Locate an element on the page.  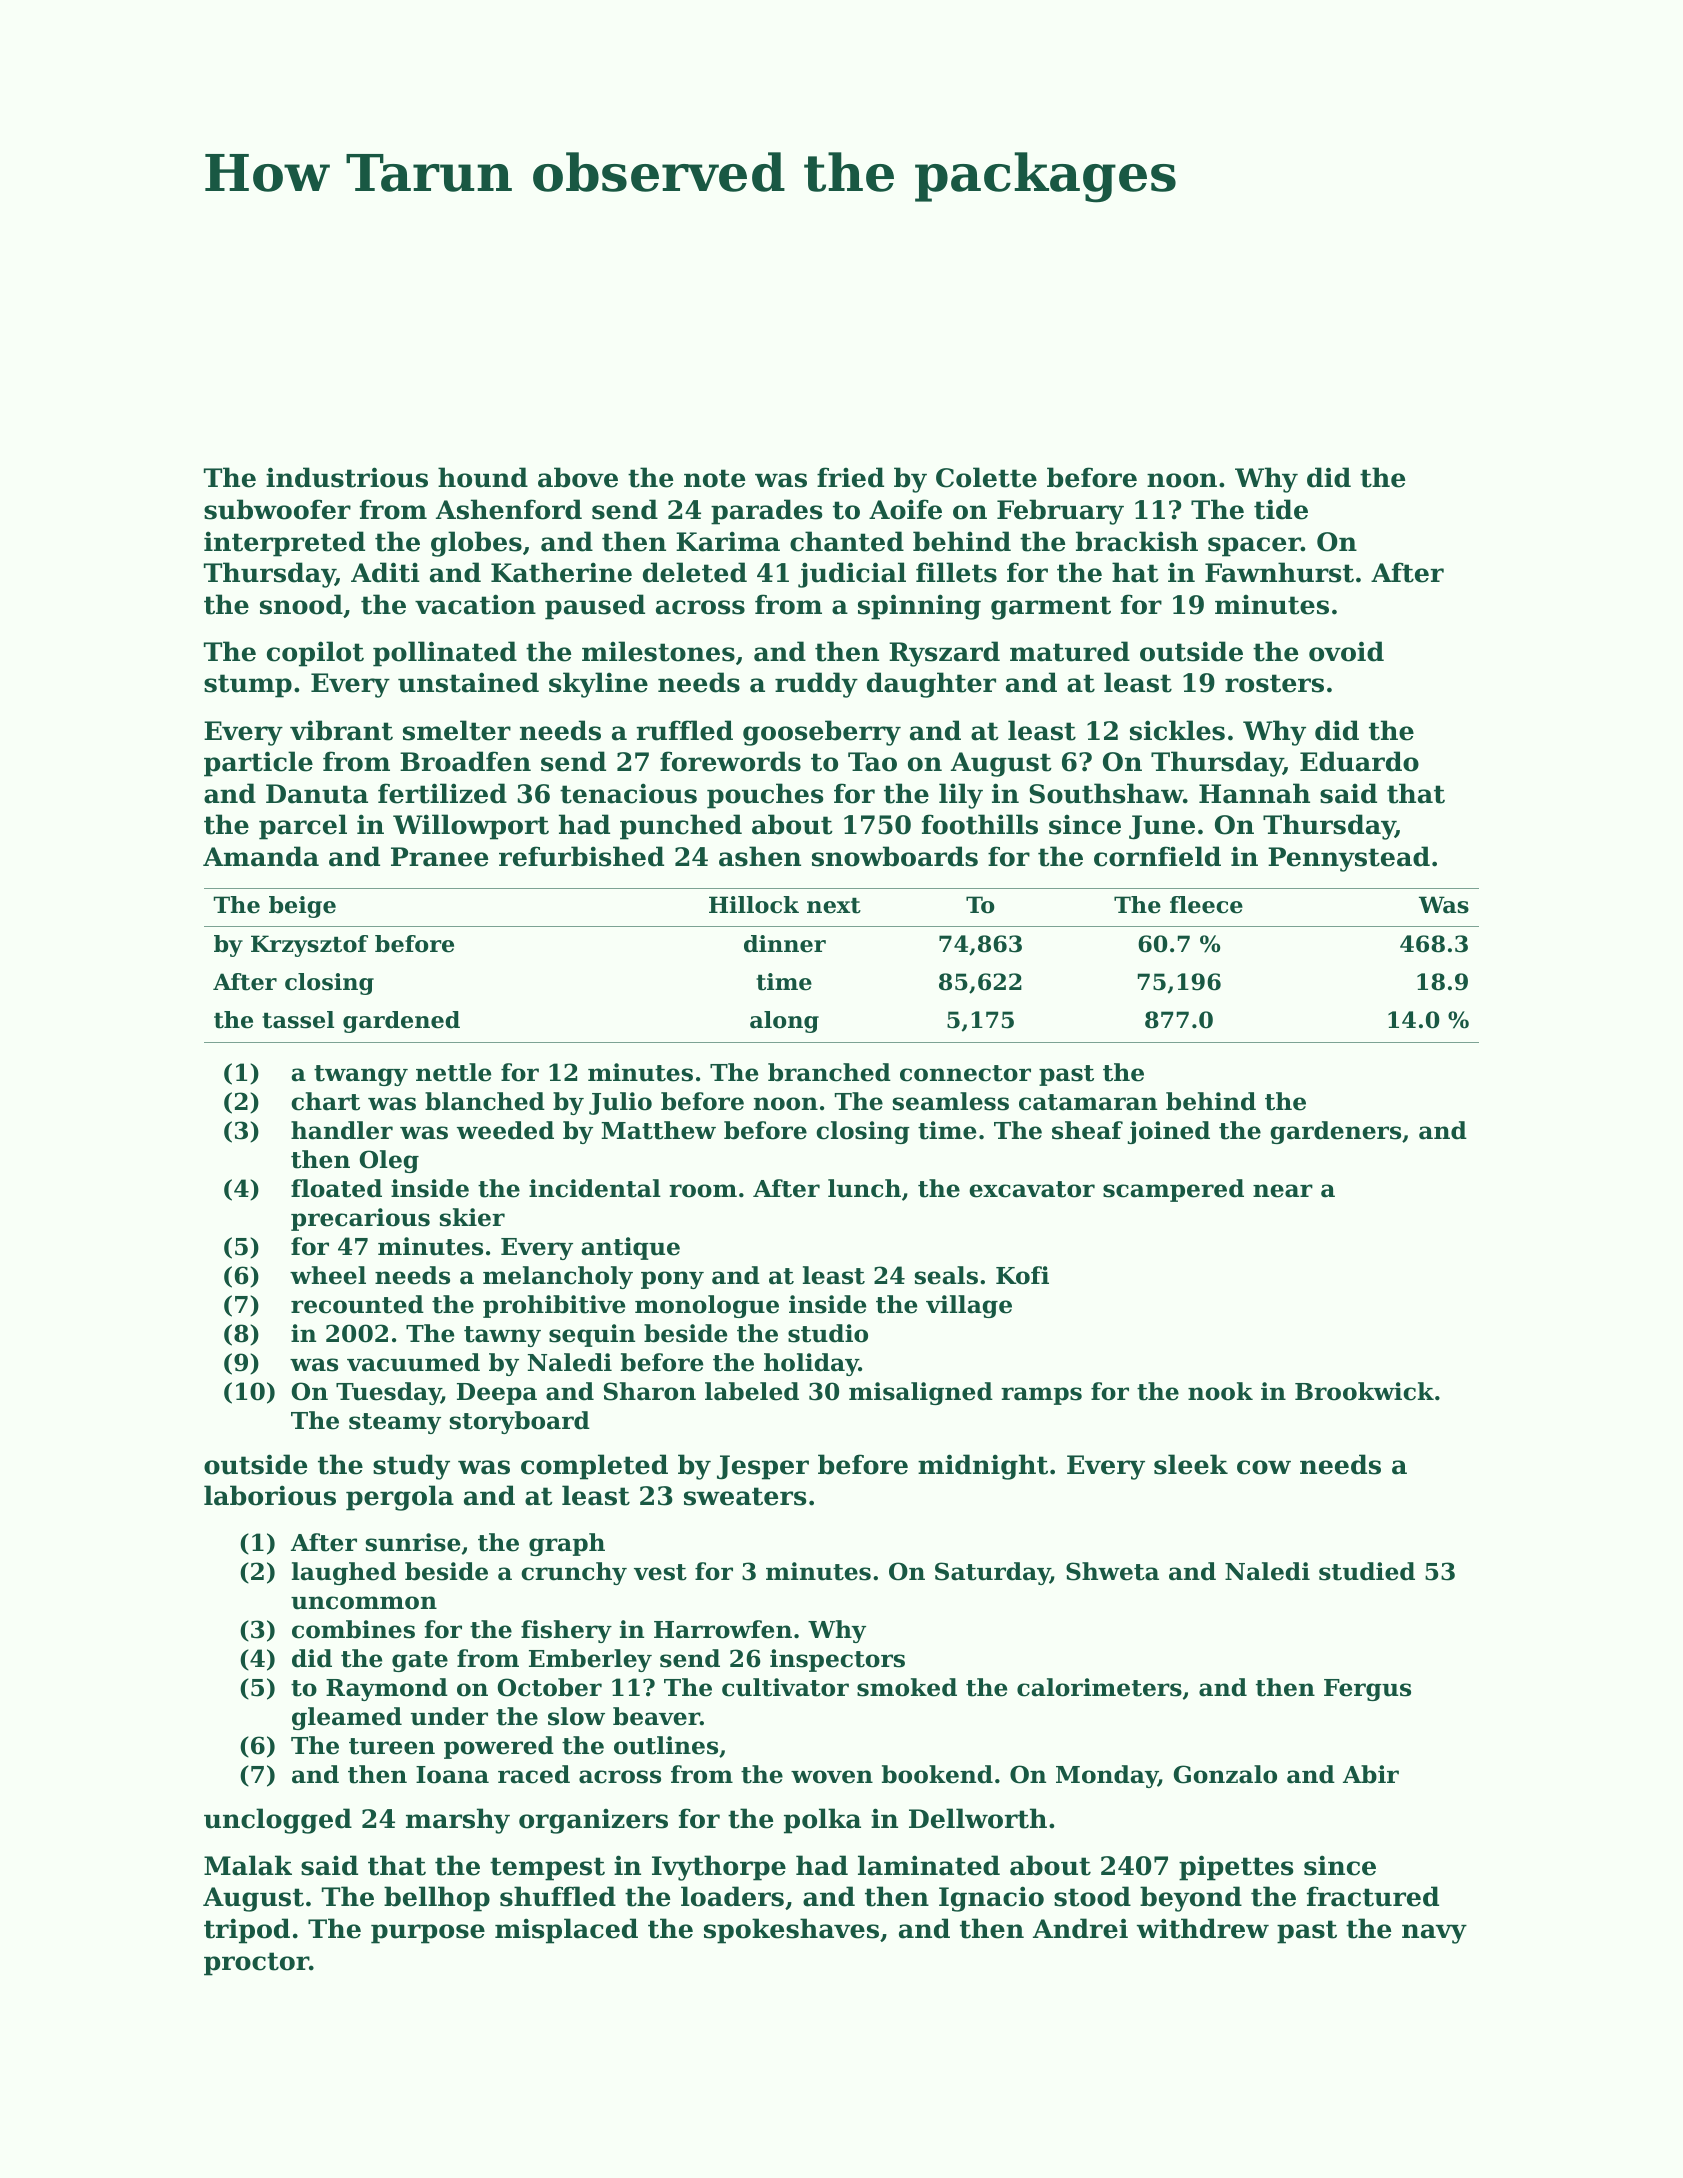
misplaced is located at coordinates (566, 1931).
